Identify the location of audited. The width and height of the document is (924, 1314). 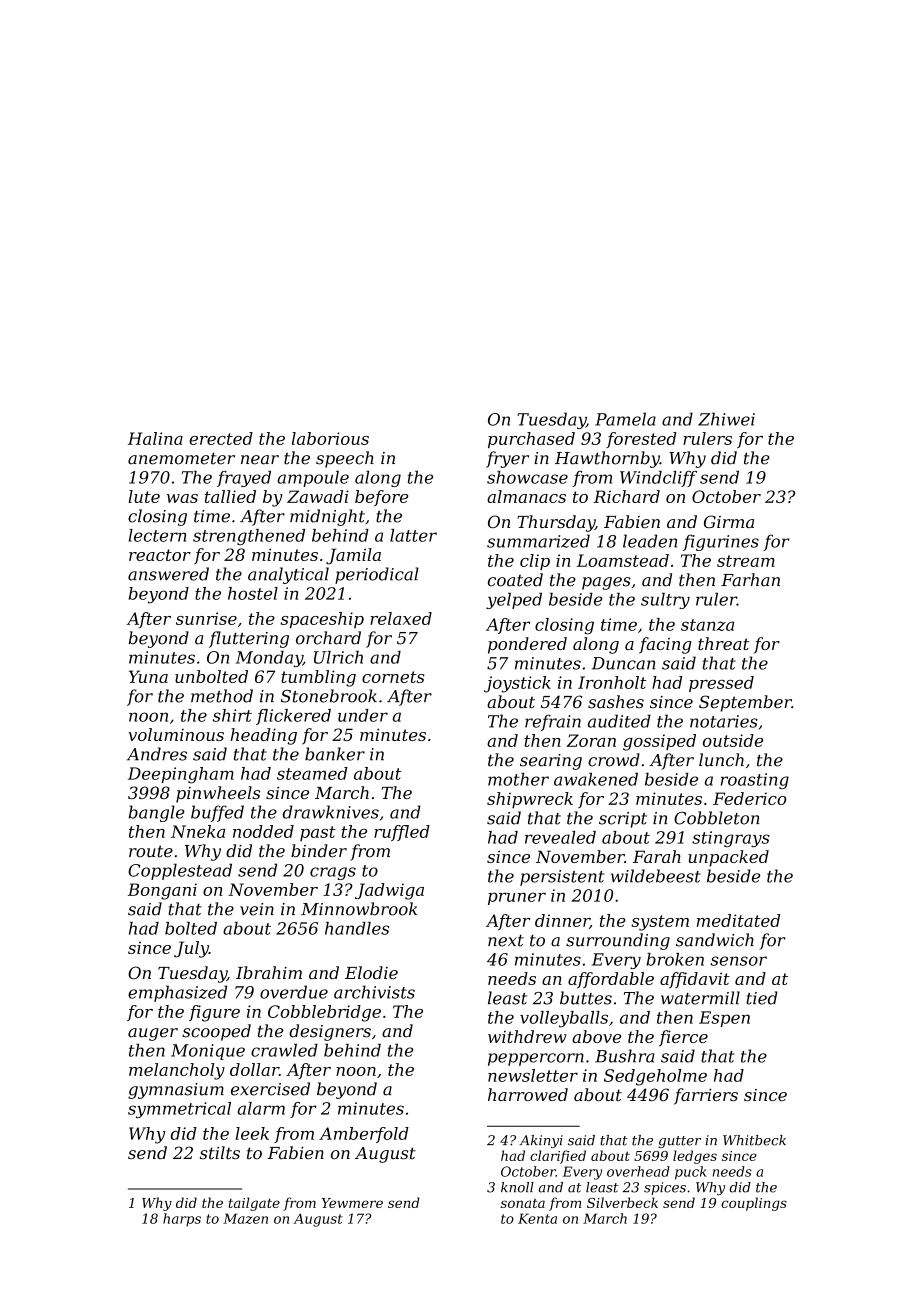
(619, 721).
